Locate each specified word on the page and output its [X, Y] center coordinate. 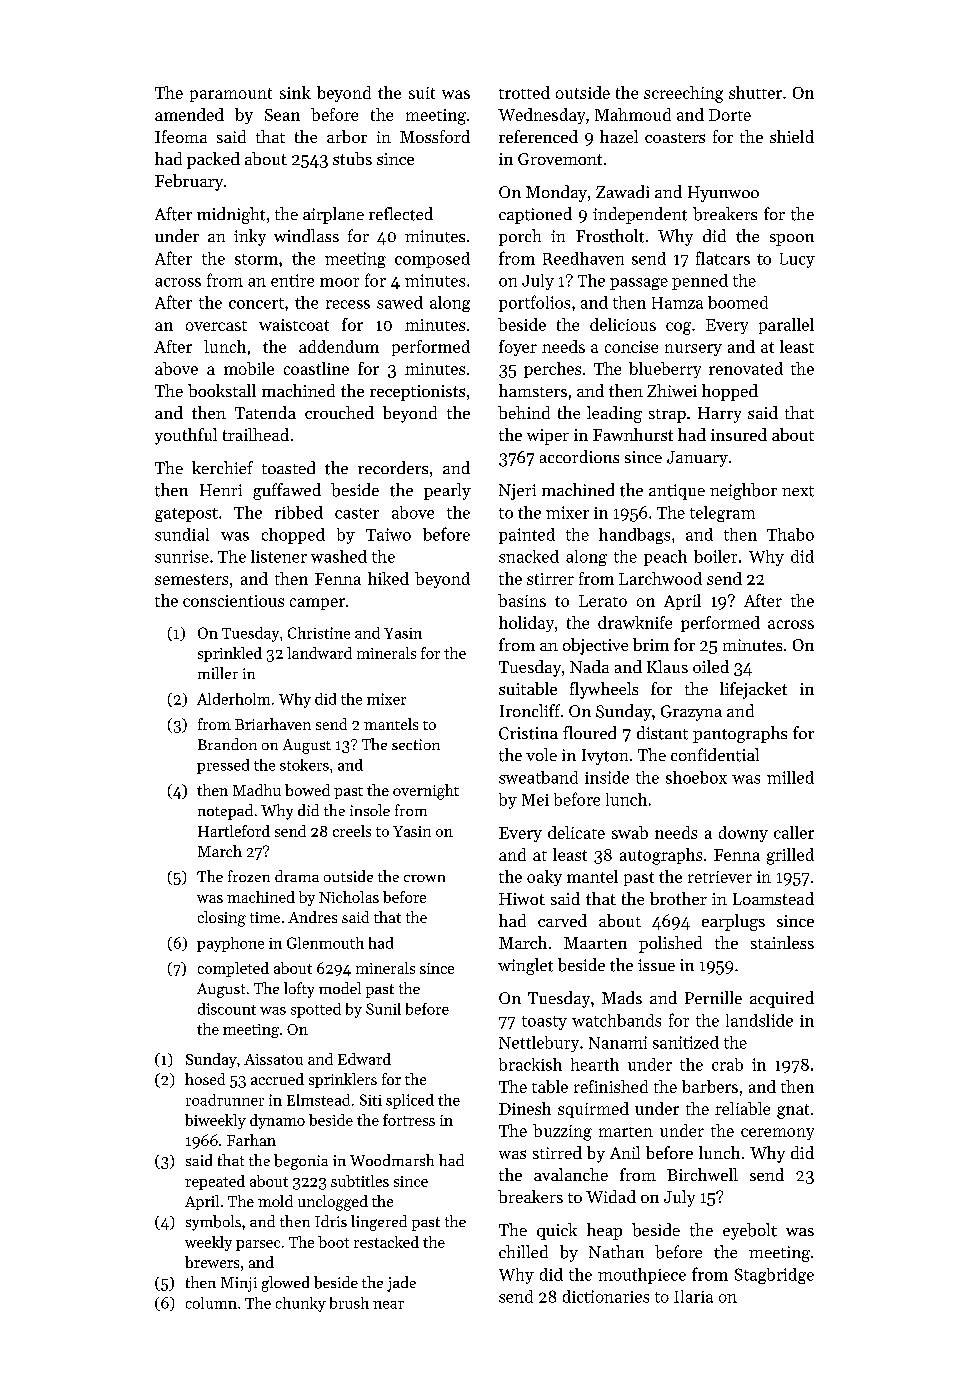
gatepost [186, 515]
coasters [675, 138]
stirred [557, 1152]
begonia [301, 1162]
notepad [225, 812]
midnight [231, 215]
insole [370, 810]
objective [595, 646]
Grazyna [691, 713]
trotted [524, 92]
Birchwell [702, 1174]
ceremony [777, 1134]
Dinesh [525, 1108]
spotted [316, 1010]
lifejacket [753, 690]
